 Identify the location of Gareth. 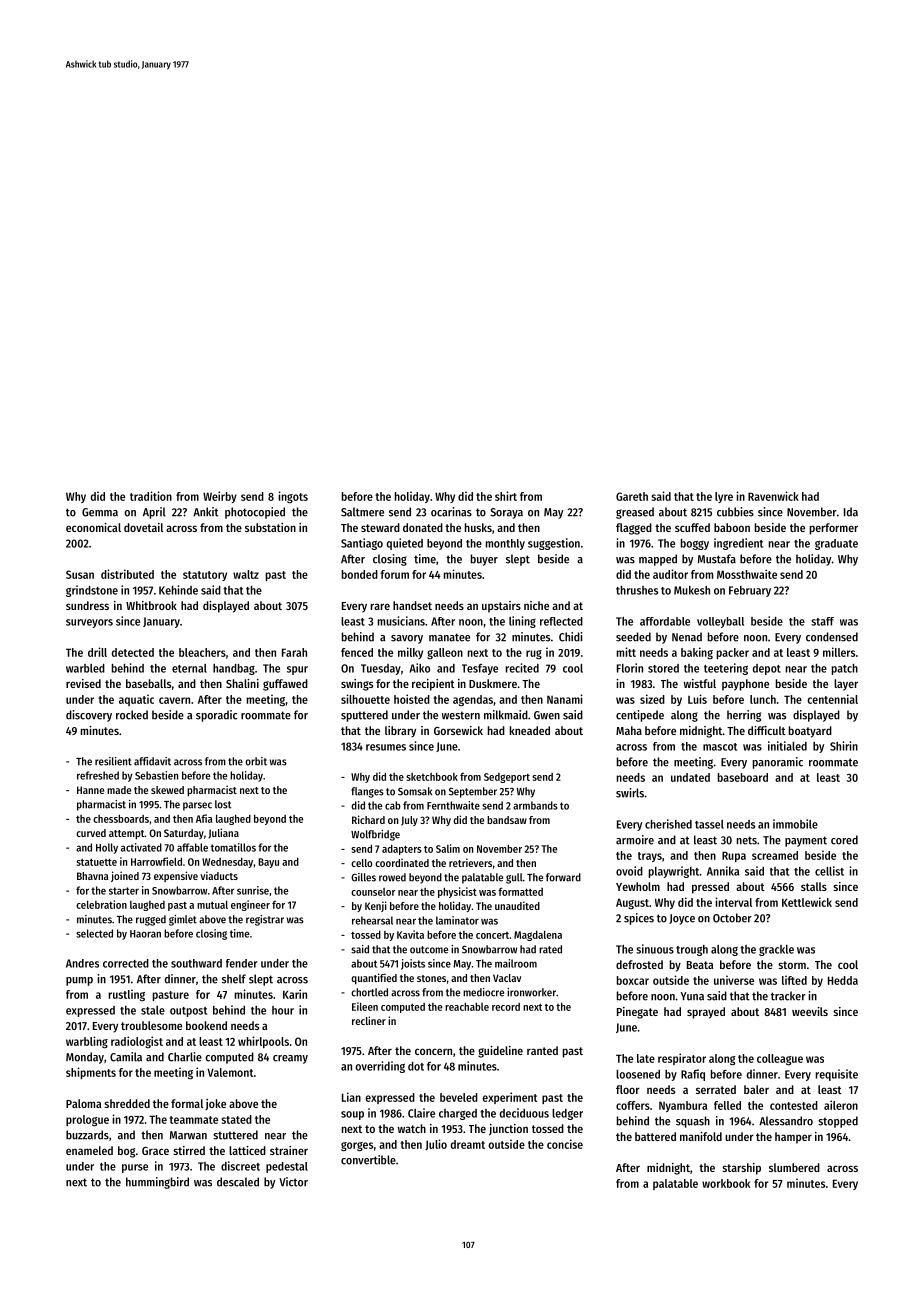
(632, 496).
